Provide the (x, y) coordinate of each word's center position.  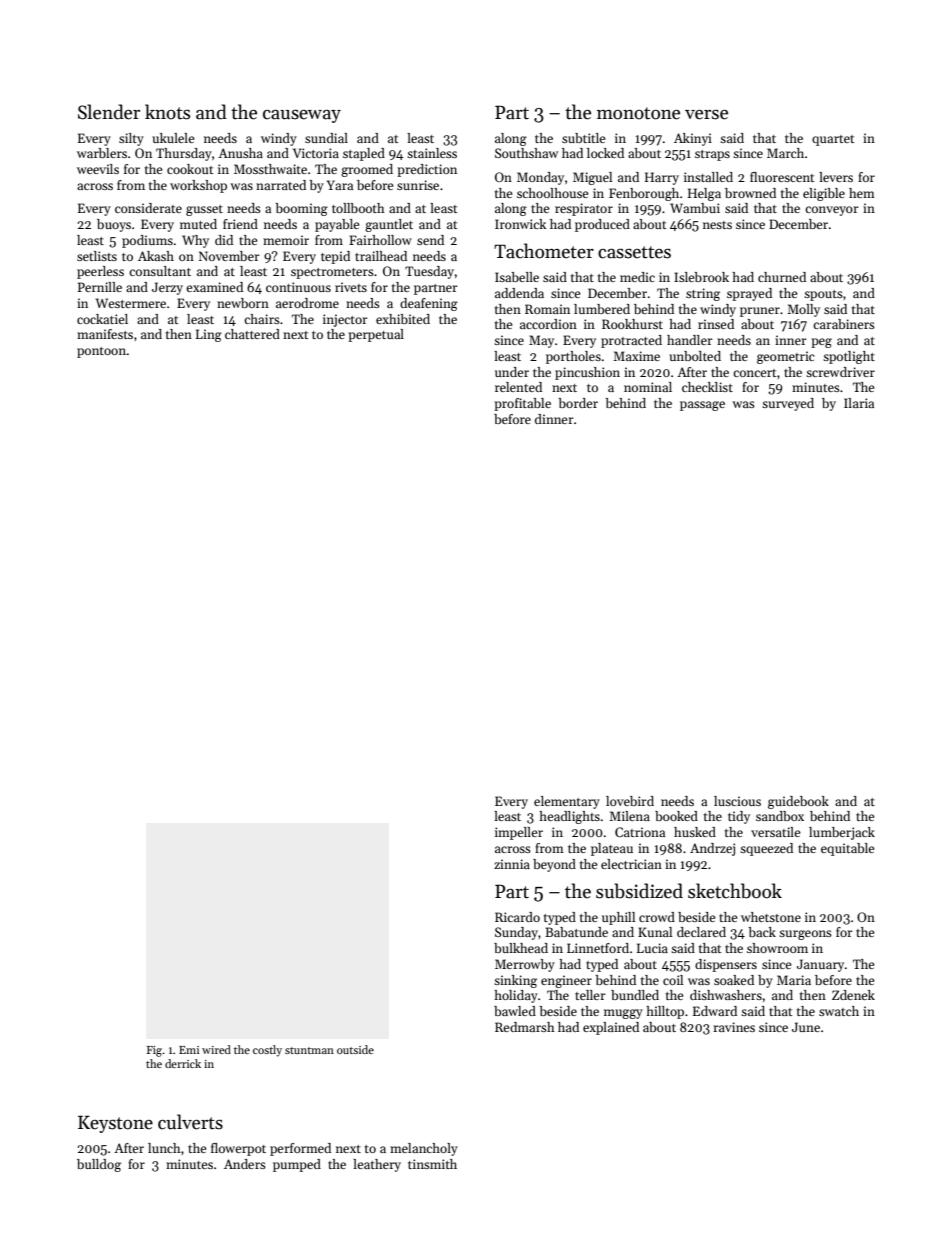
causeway (302, 116)
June (806, 1027)
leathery (377, 1165)
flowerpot (238, 1149)
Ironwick (520, 224)
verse (706, 114)
